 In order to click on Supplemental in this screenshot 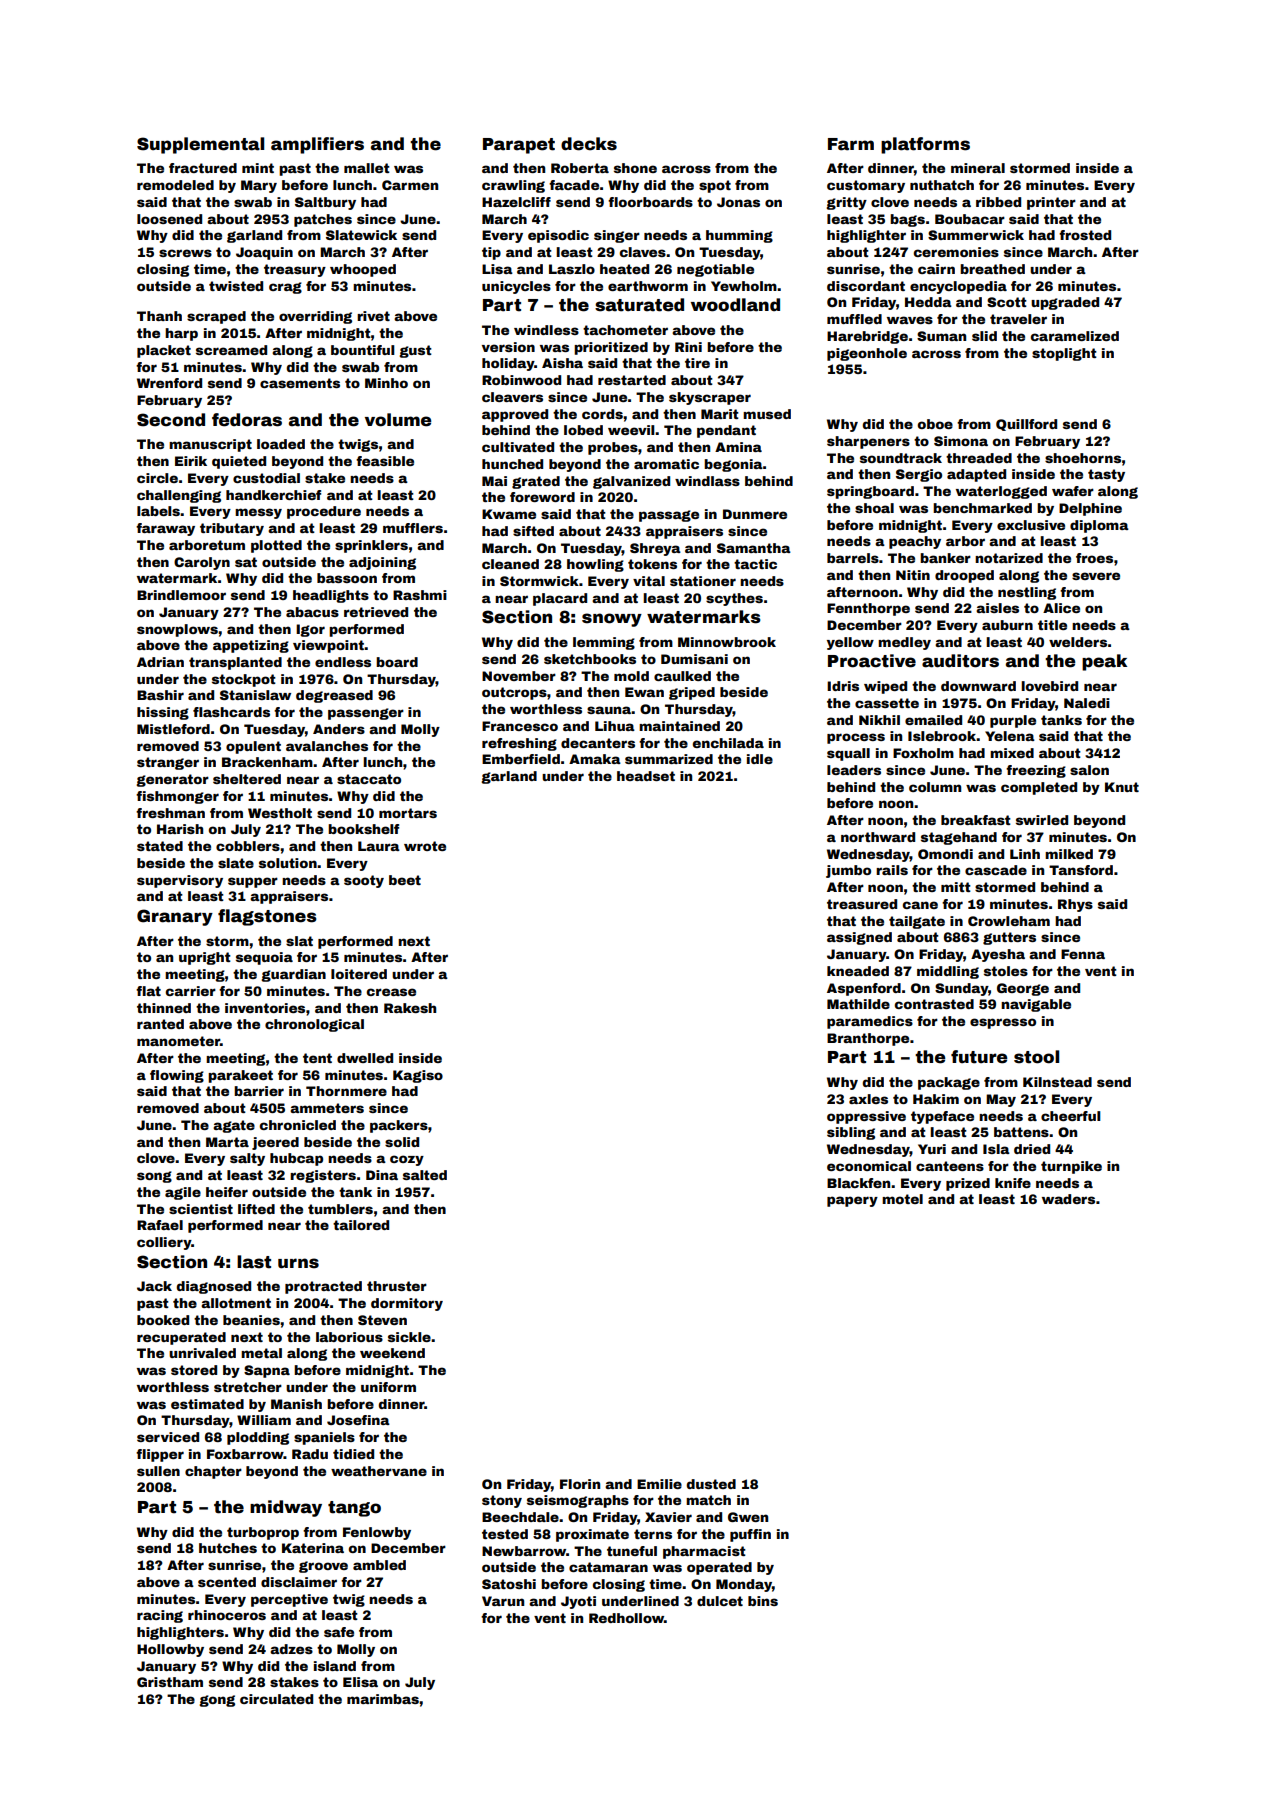, I will do `click(200, 145)`.
